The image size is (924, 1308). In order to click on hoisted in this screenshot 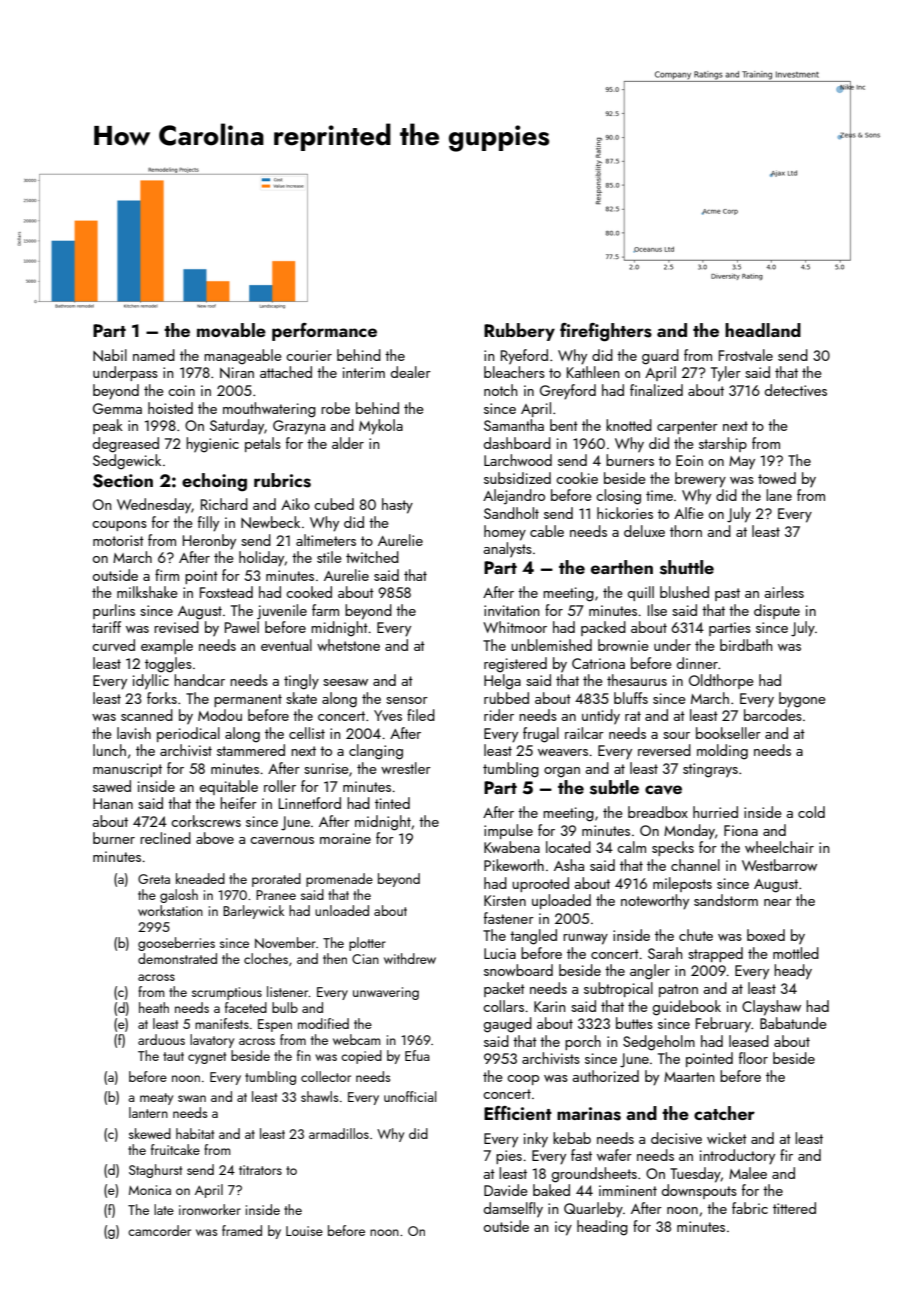, I will do `click(170, 408)`.
